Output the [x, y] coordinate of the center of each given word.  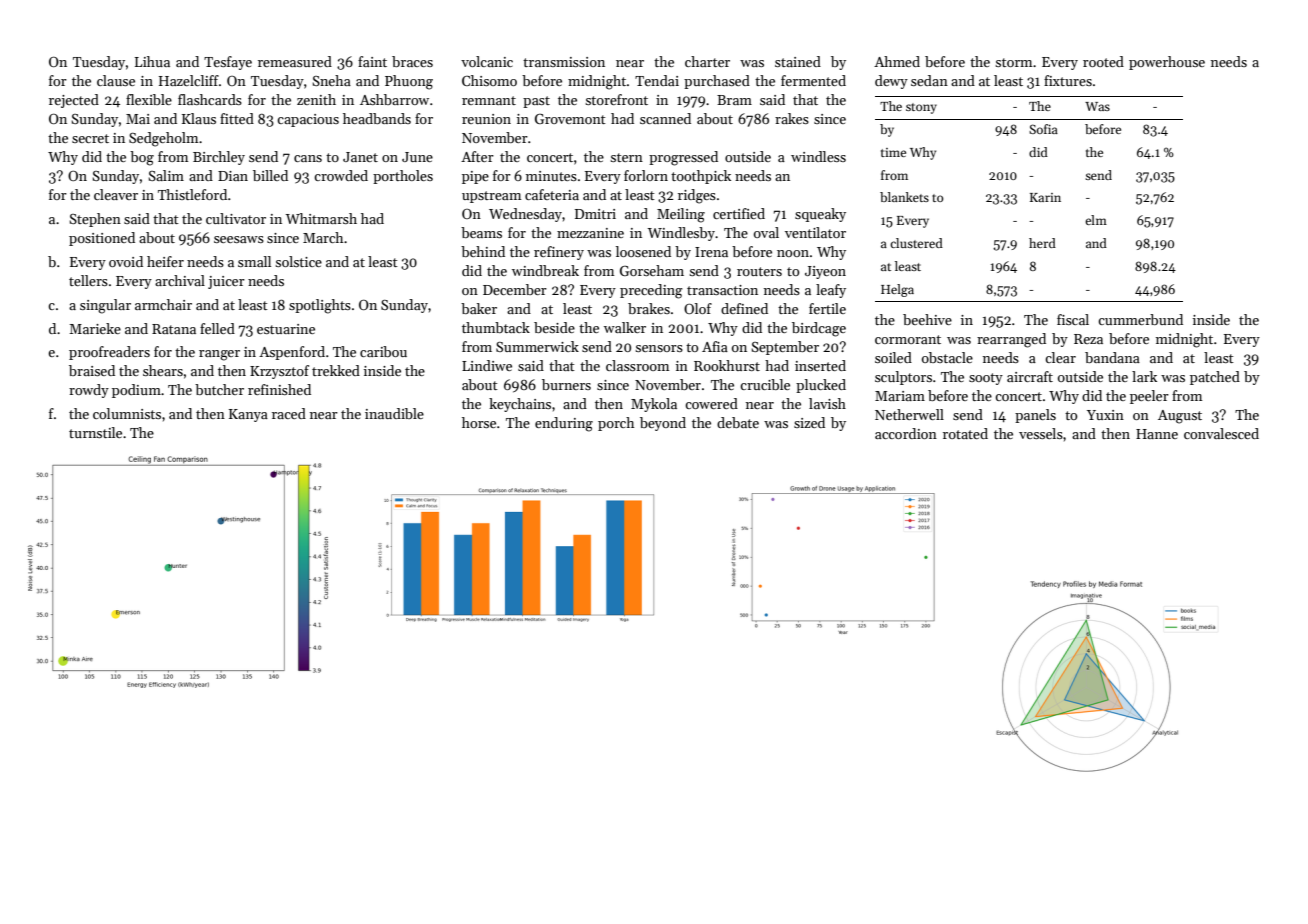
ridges [697, 196]
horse [479, 422]
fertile [827, 308]
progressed [683, 158]
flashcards [210, 99]
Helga [897, 290]
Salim [166, 175]
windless [818, 156]
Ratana [174, 329]
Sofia [1043, 129]
